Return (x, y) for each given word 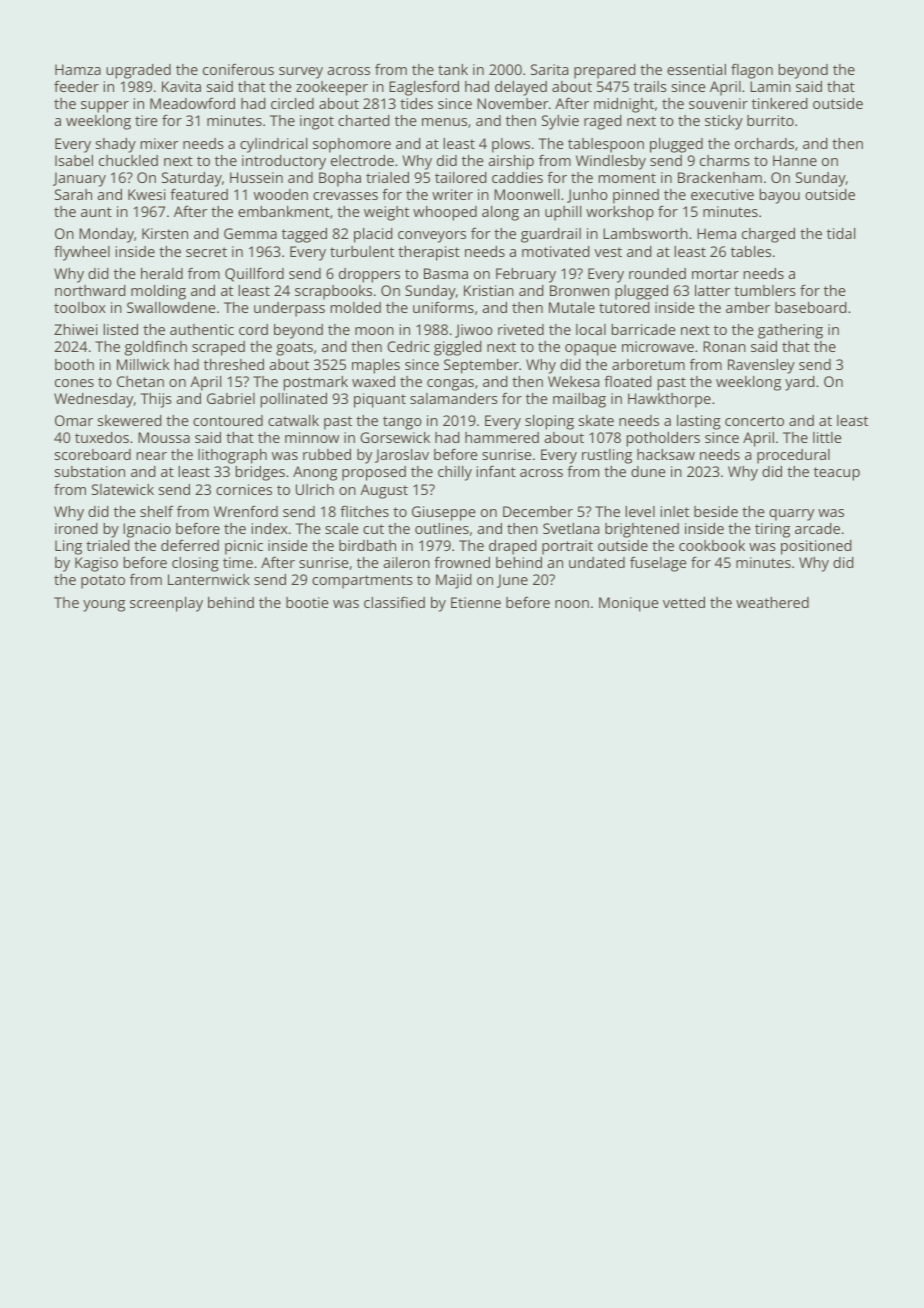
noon (572, 604)
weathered (772, 602)
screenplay (166, 604)
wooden (281, 194)
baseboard (811, 307)
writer (452, 194)
